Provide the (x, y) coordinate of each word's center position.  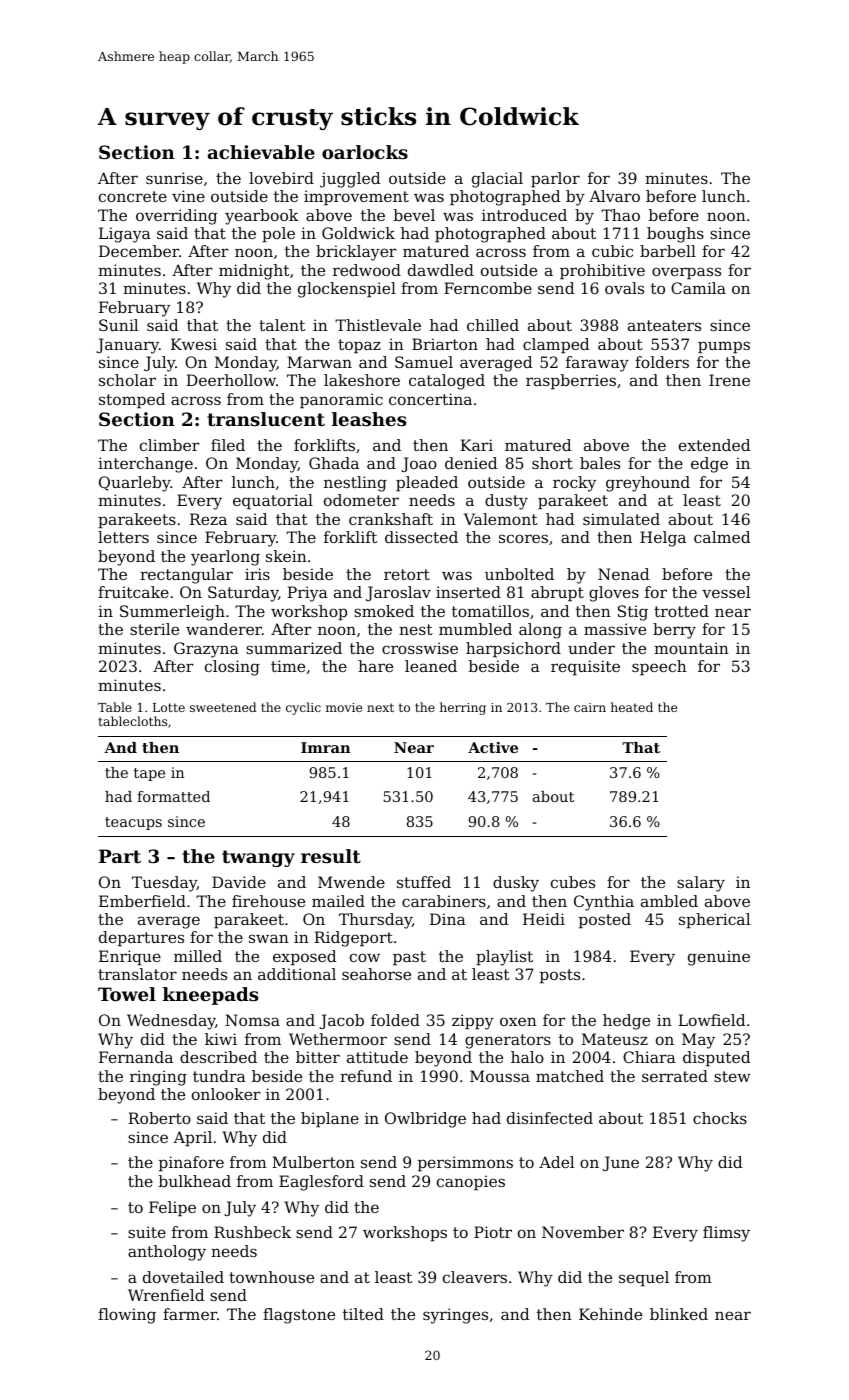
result (331, 856)
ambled (669, 901)
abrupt (557, 594)
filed (228, 445)
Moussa (500, 1076)
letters (123, 537)
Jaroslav (398, 593)
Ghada (334, 463)
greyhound (648, 484)
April (192, 1139)
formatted (173, 796)
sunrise (174, 178)
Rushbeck (252, 1232)
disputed (716, 1059)
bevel (414, 215)
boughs (675, 235)
